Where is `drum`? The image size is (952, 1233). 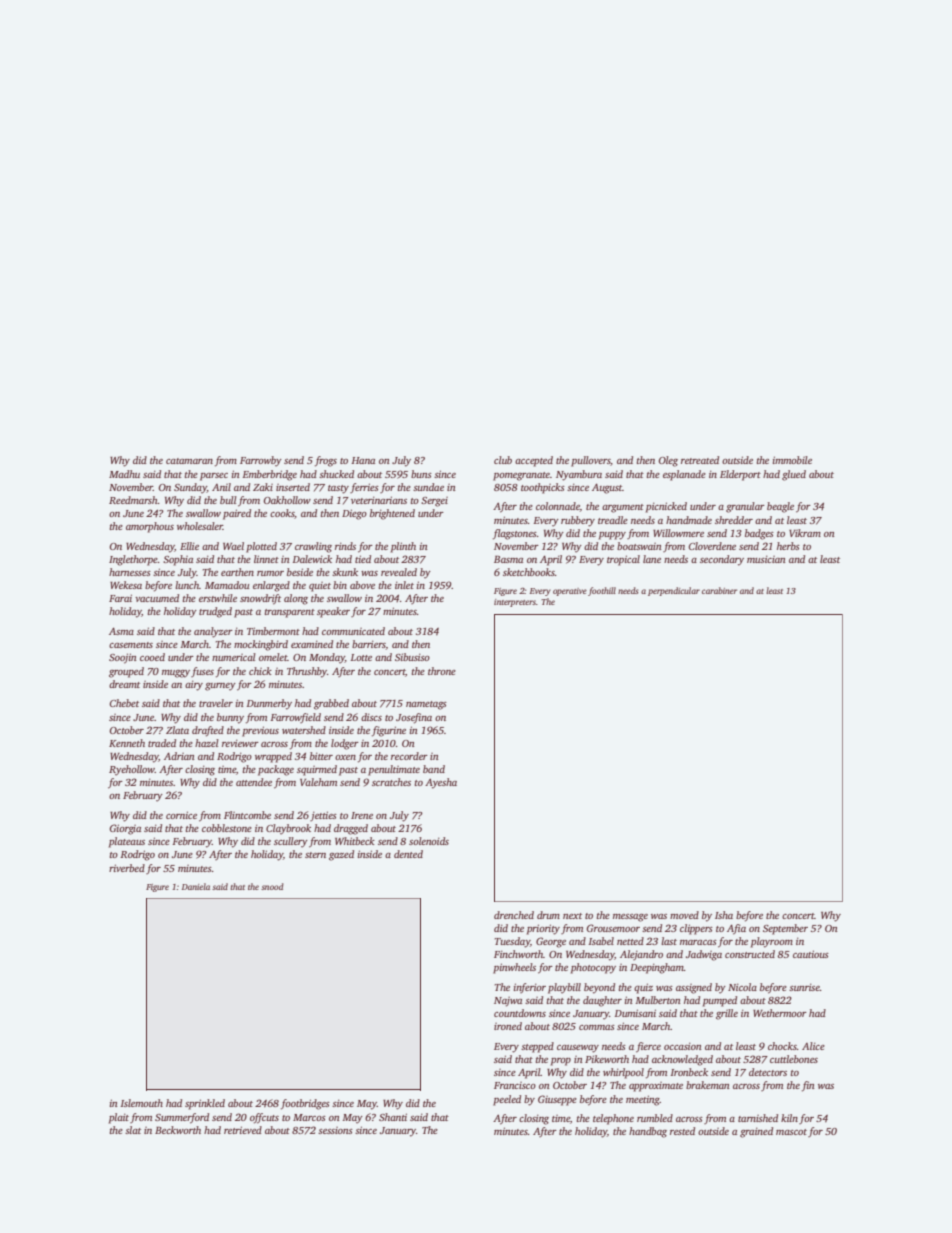 drum is located at coordinates (548, 915).
